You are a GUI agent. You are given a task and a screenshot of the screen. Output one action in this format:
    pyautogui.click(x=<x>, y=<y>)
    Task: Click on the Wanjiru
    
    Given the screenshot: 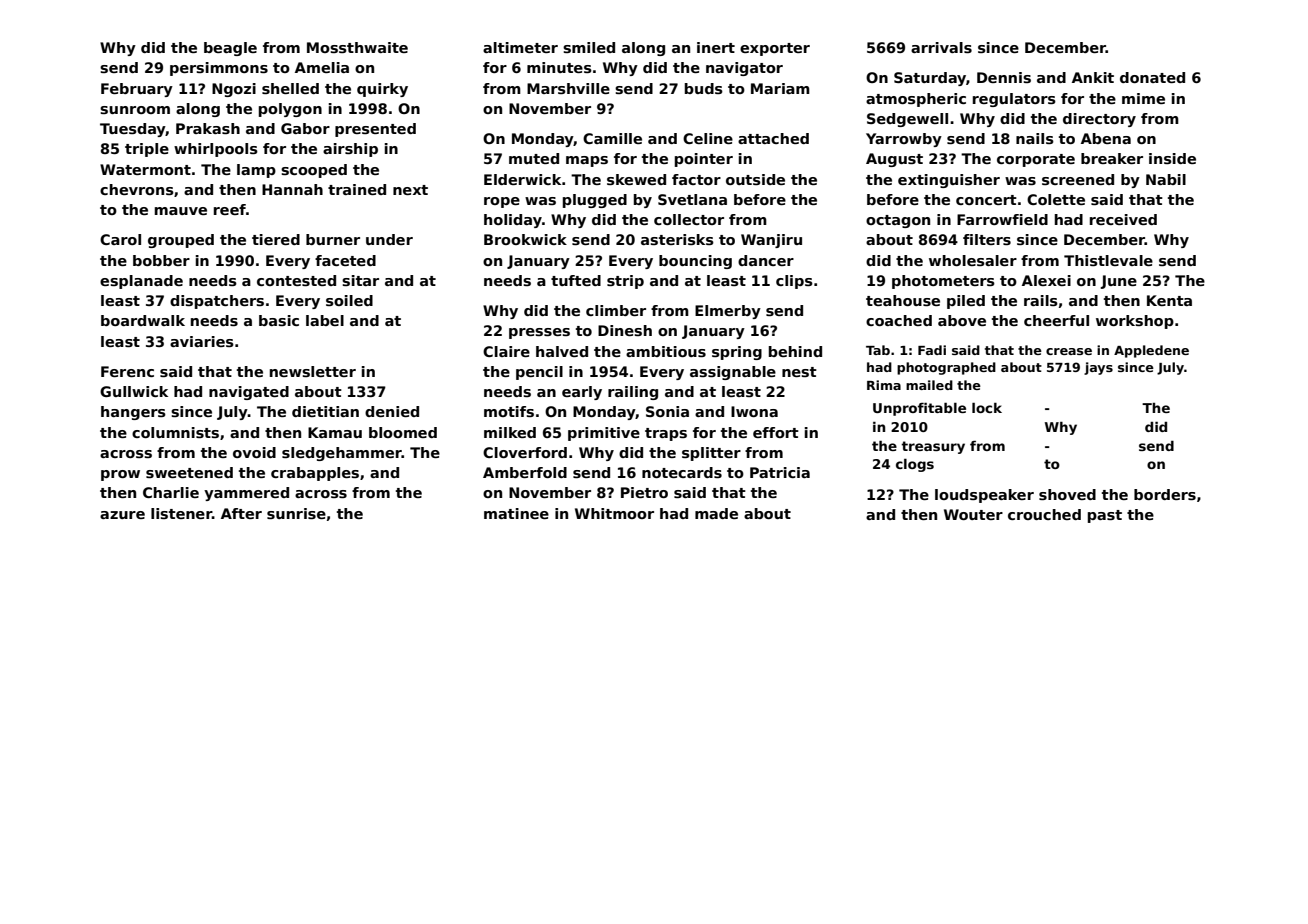 What is the action you would take?
    pyautogui.click(x=771, y=241)
